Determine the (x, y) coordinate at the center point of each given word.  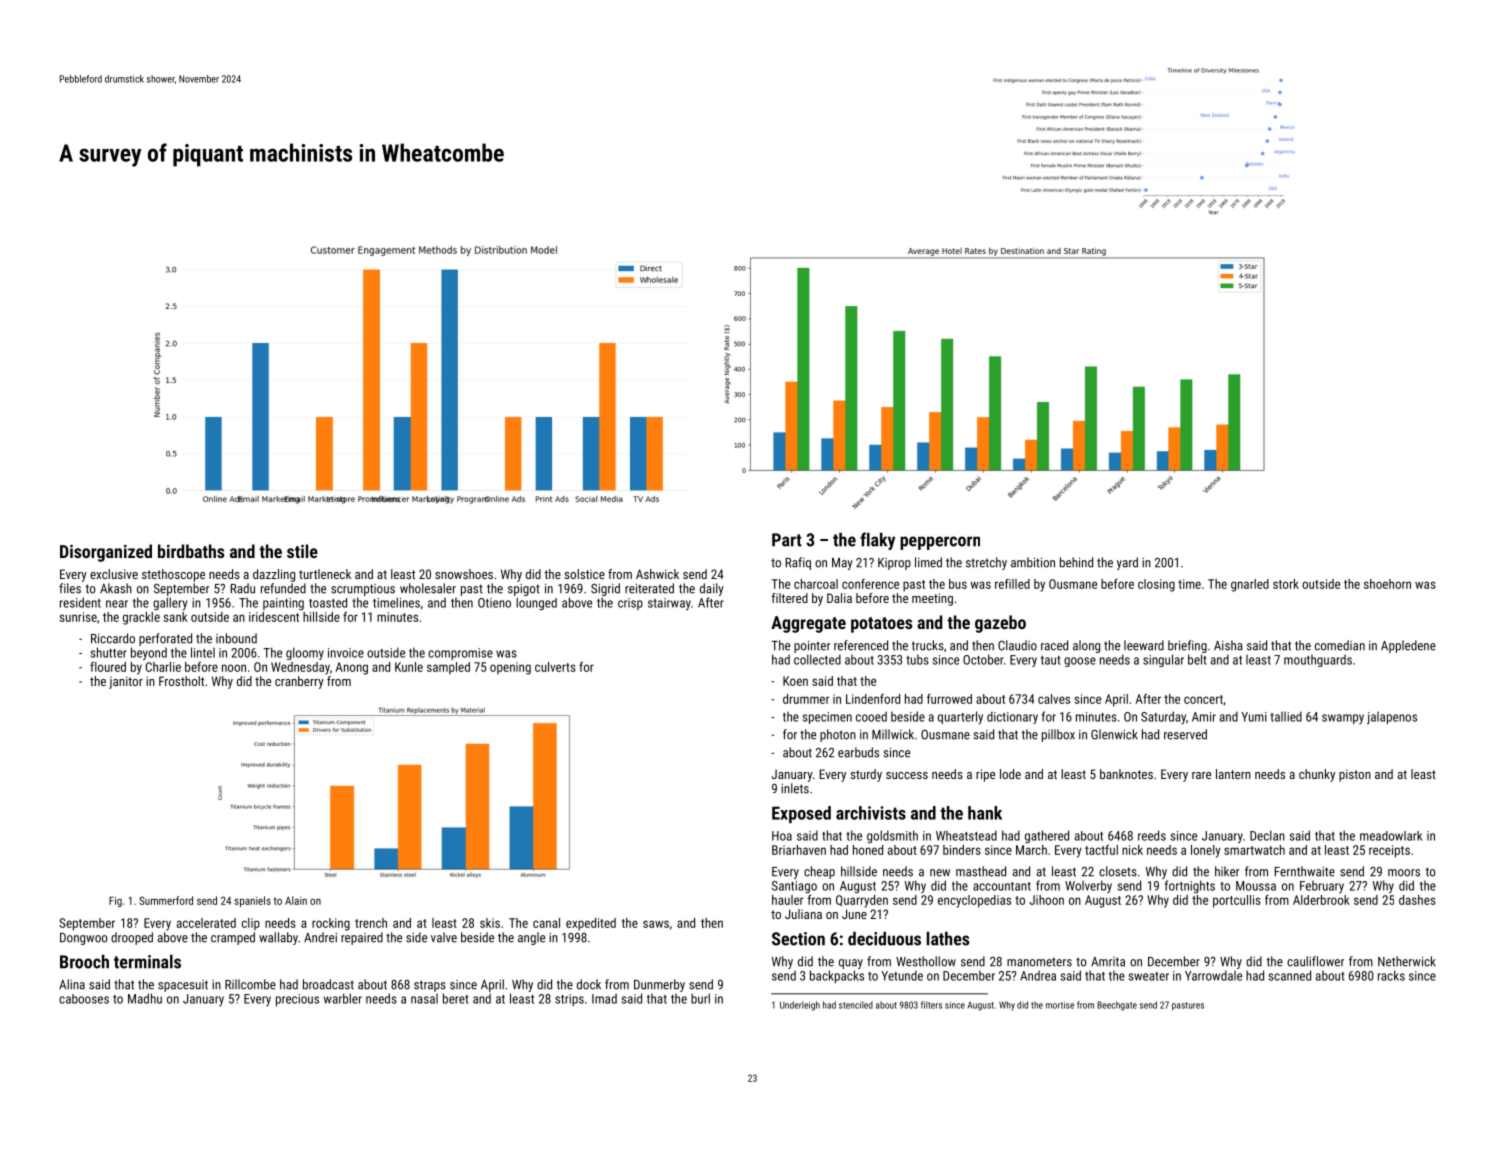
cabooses (84, 999)
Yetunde (902, 975)
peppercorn (940, 543)
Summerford (166, 900)
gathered (1047, 836)
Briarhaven (799, 850)
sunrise (78, 617)
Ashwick (657, 574)
